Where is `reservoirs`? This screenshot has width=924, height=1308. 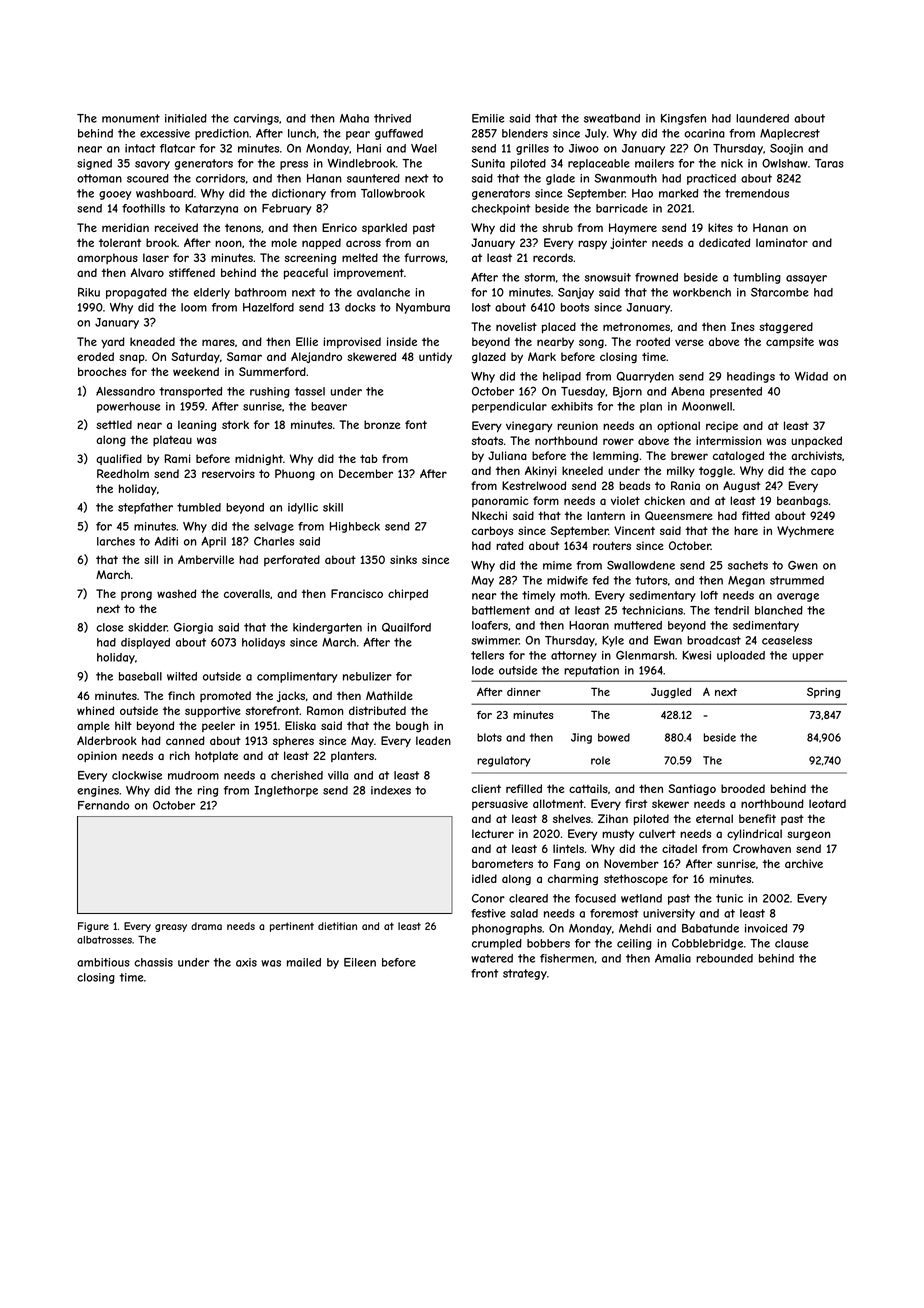
reservoirs is located at coordinates (228, 473).
